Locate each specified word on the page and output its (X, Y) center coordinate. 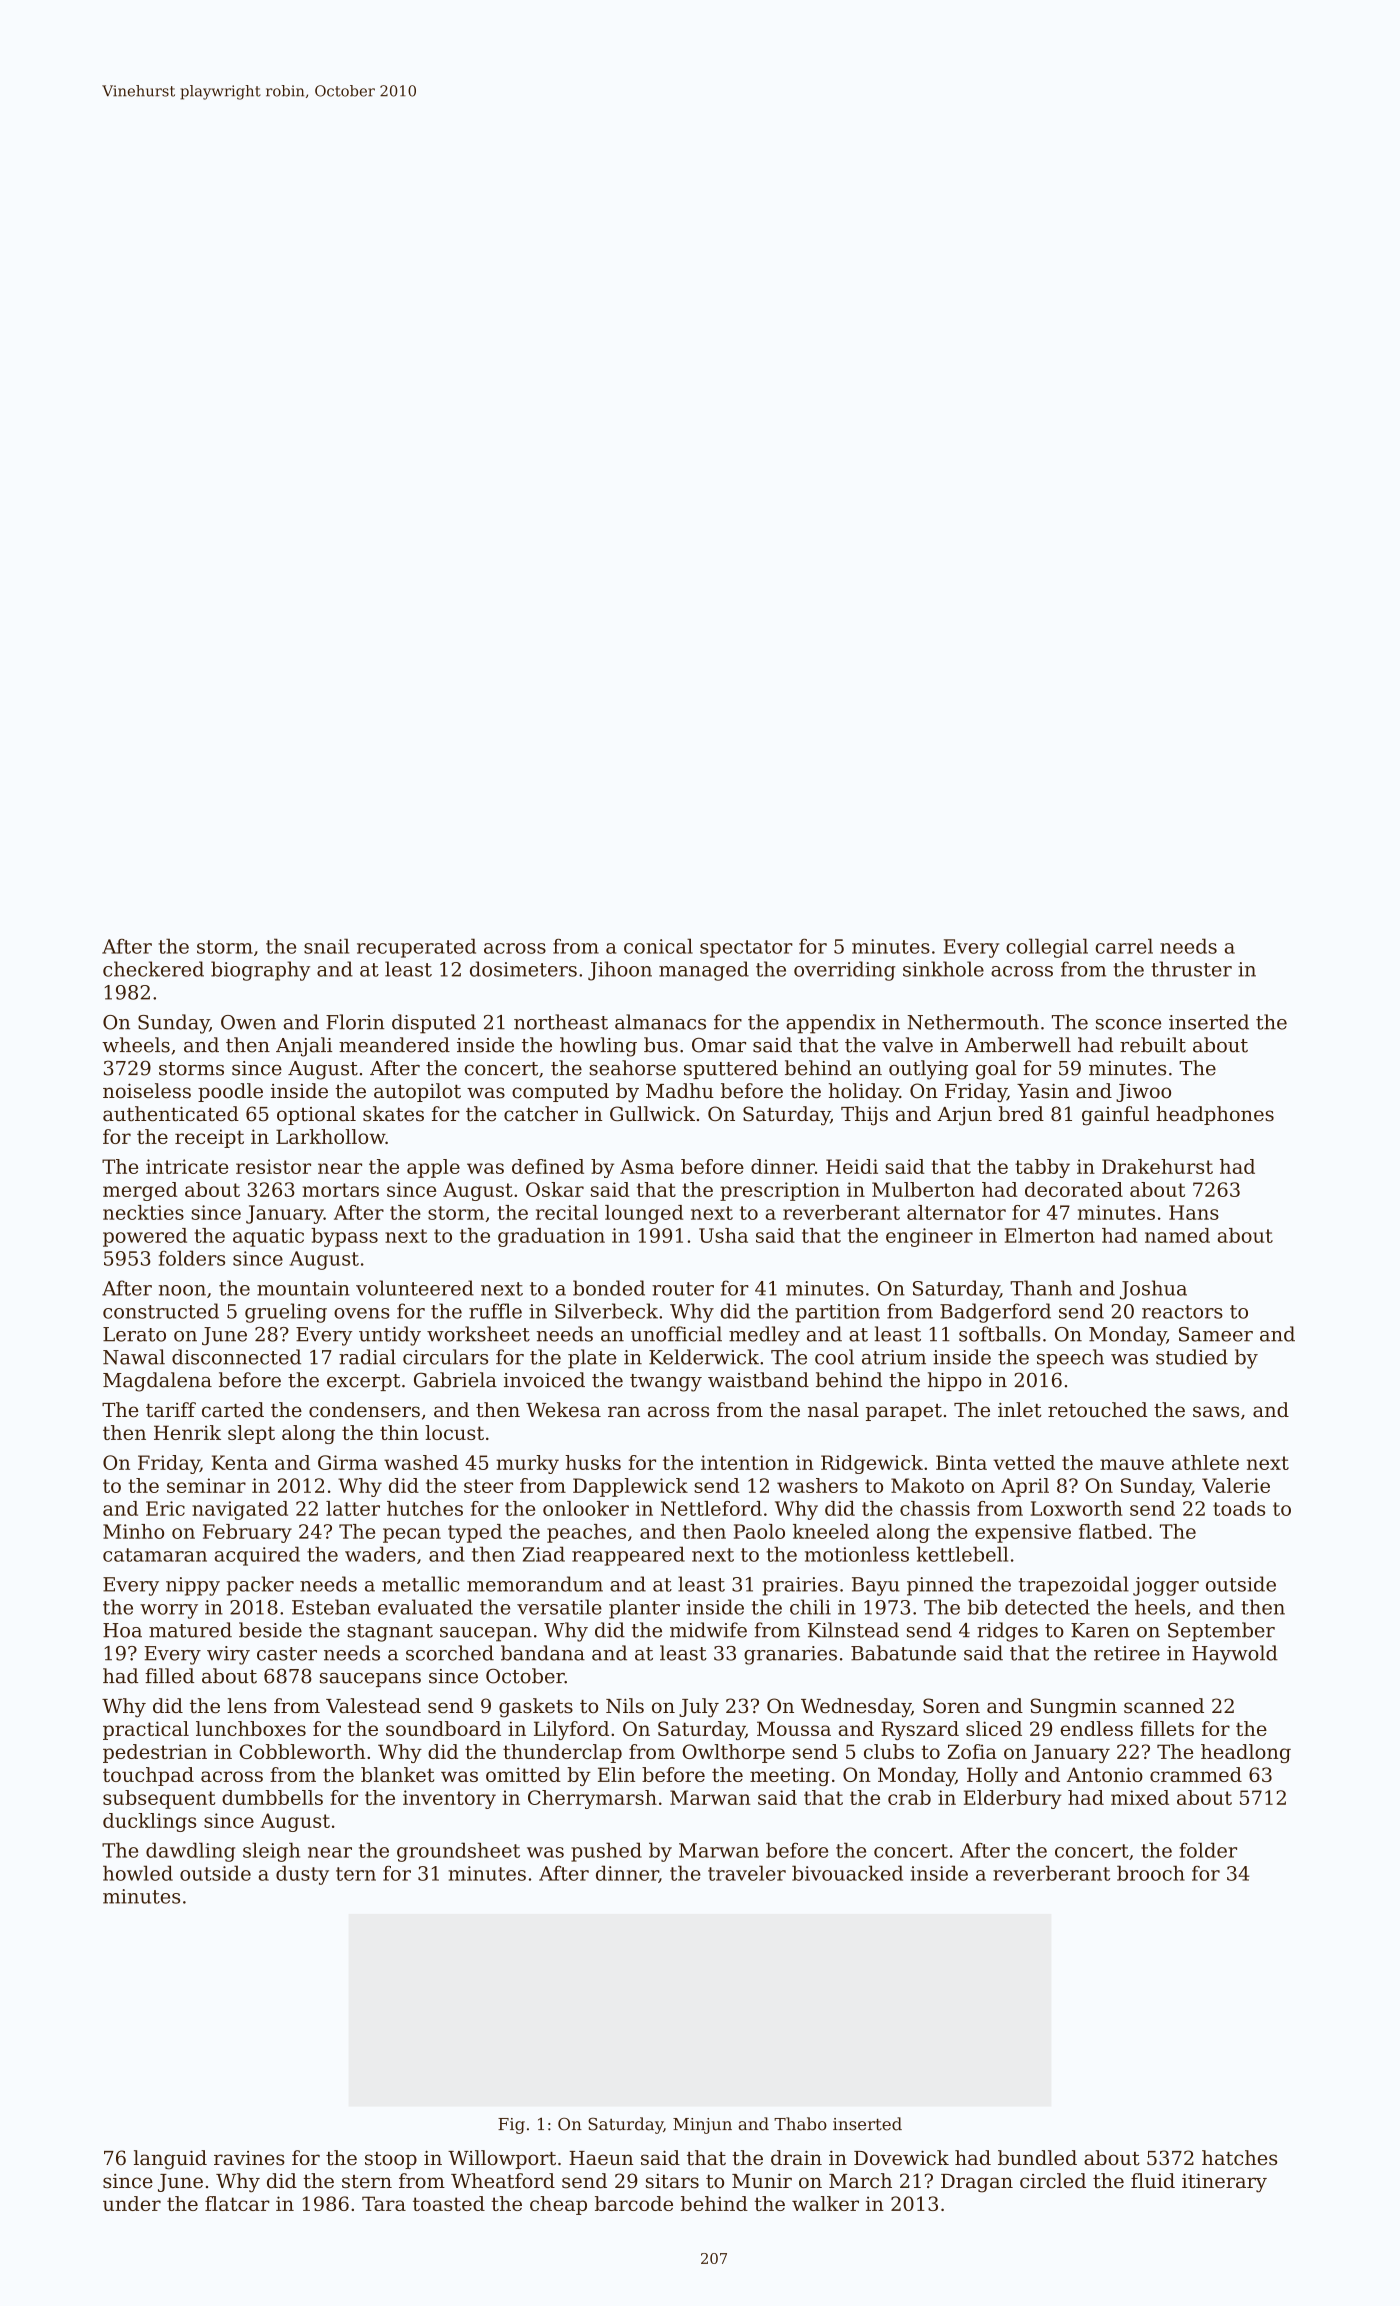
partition (837, 1313)
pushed (606, 1852)
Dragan (977, 2183)
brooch (1151, 1873)
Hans (1194, 1212)
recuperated (416, 948)
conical (658, 946)
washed (421, 1462)
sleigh (271, 1852)
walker (825, 2203)
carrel (1124, 946)
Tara (384, 2203)
